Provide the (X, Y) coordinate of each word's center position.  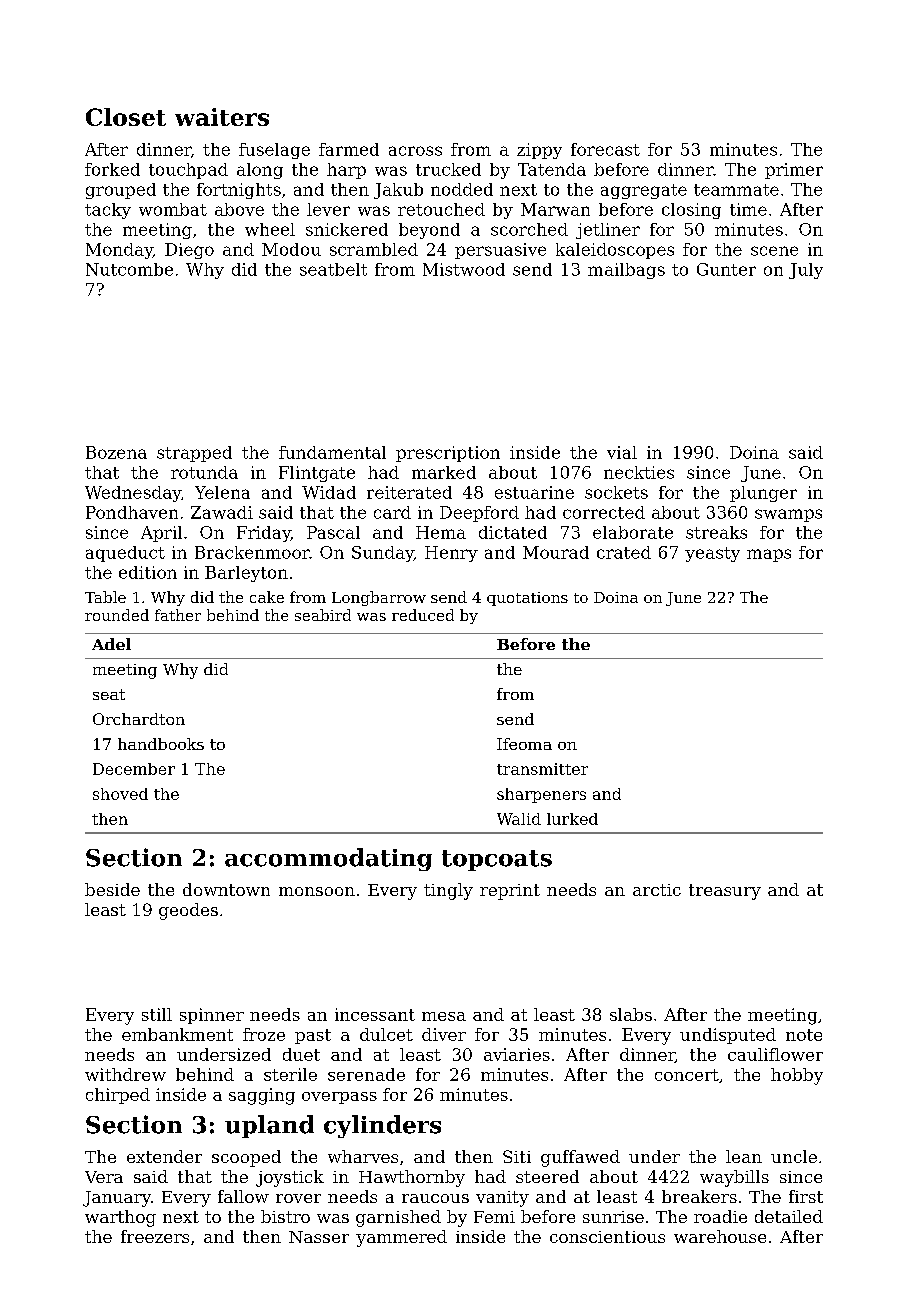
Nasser (319, 1237)
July (806, 271)
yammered (401, 1238)
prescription (448, 454)
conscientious (607, 1237)
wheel (270, 229)
